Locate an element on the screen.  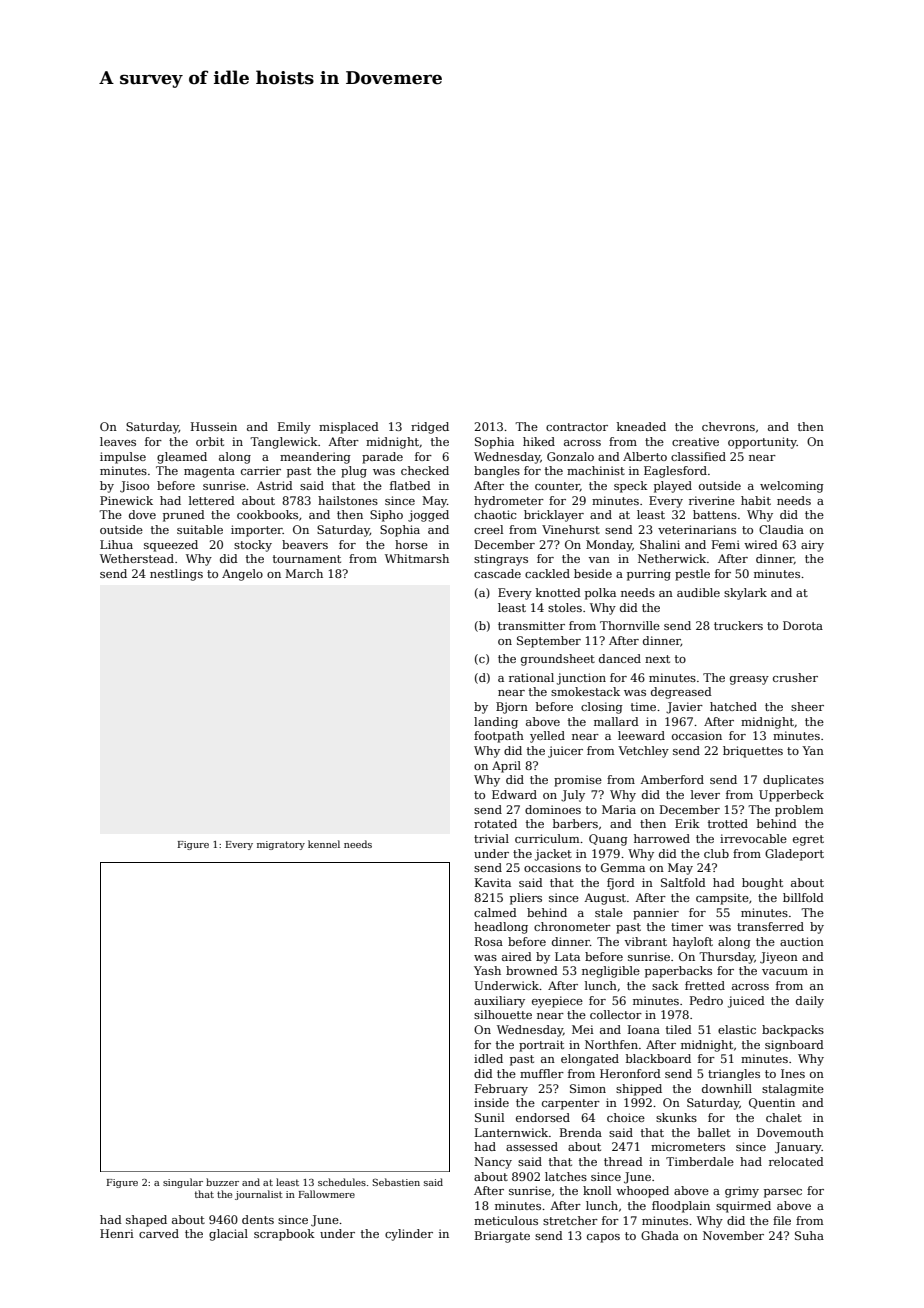
bangles is located at coordinates (497, 472).
